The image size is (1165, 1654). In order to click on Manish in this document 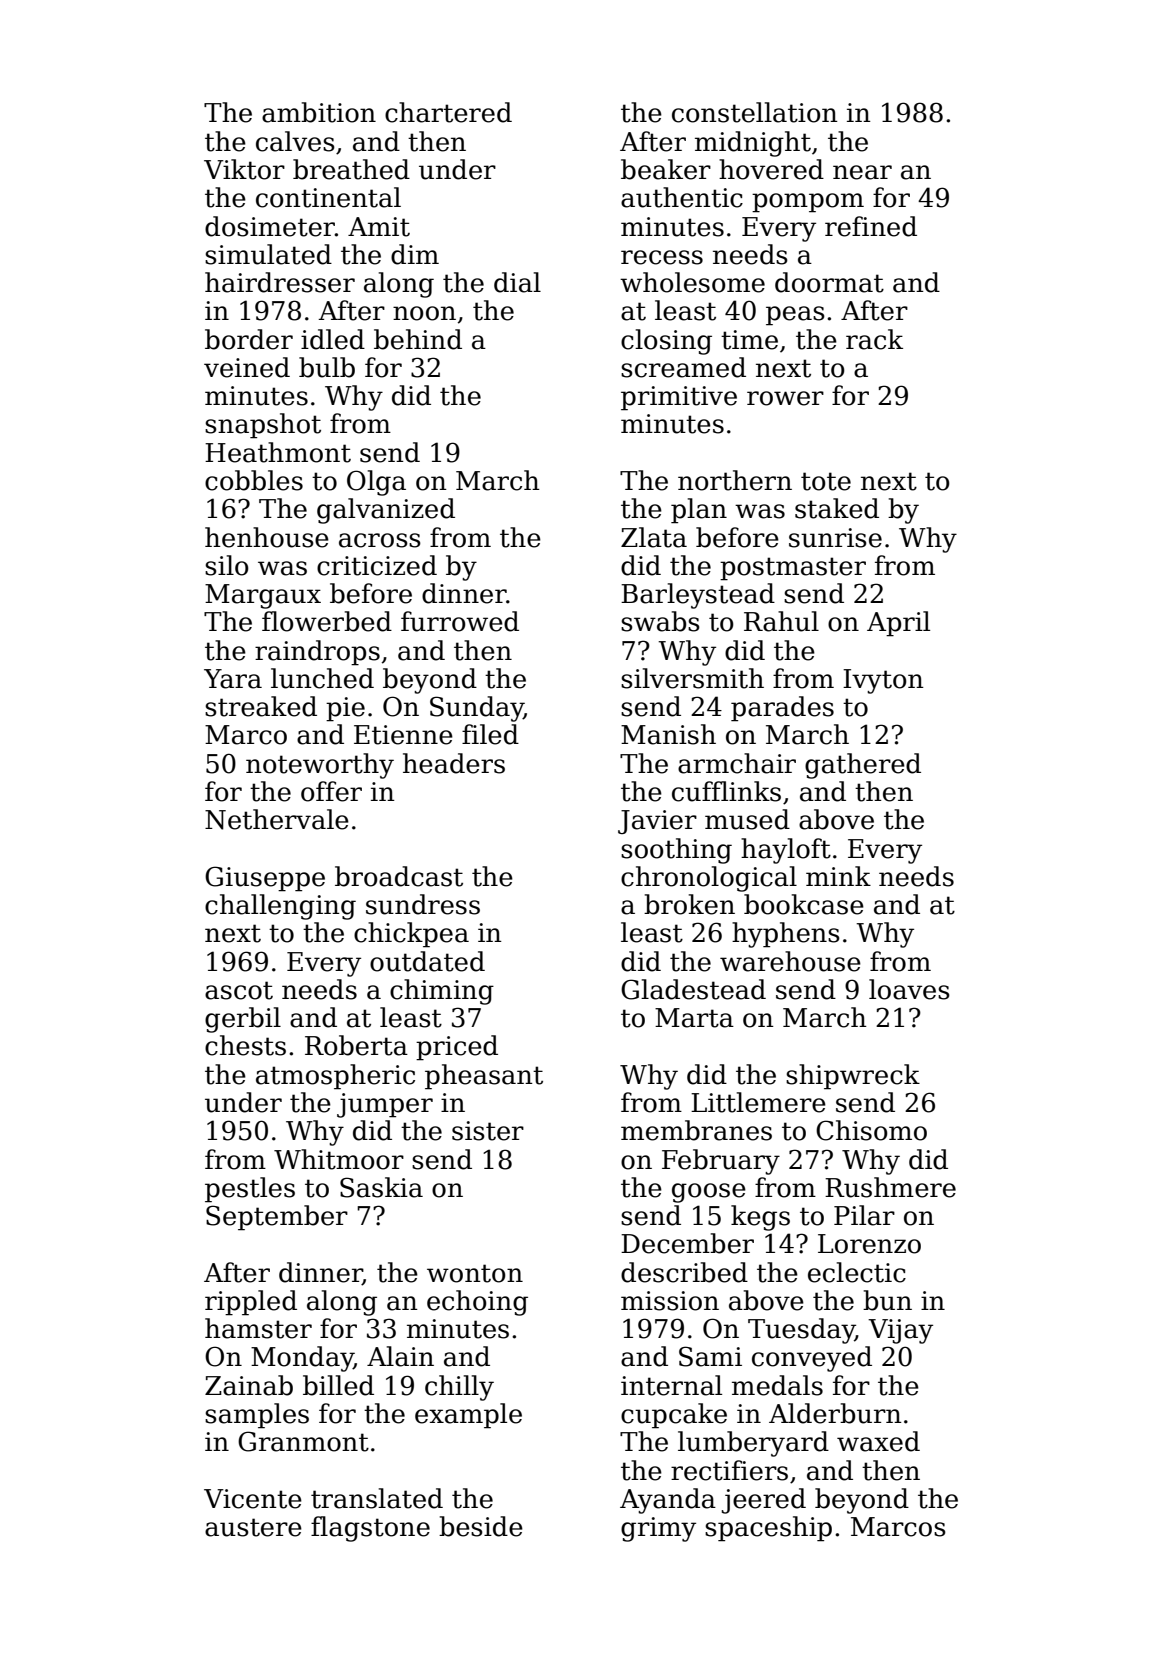, I will do `click(668, 734)`.
